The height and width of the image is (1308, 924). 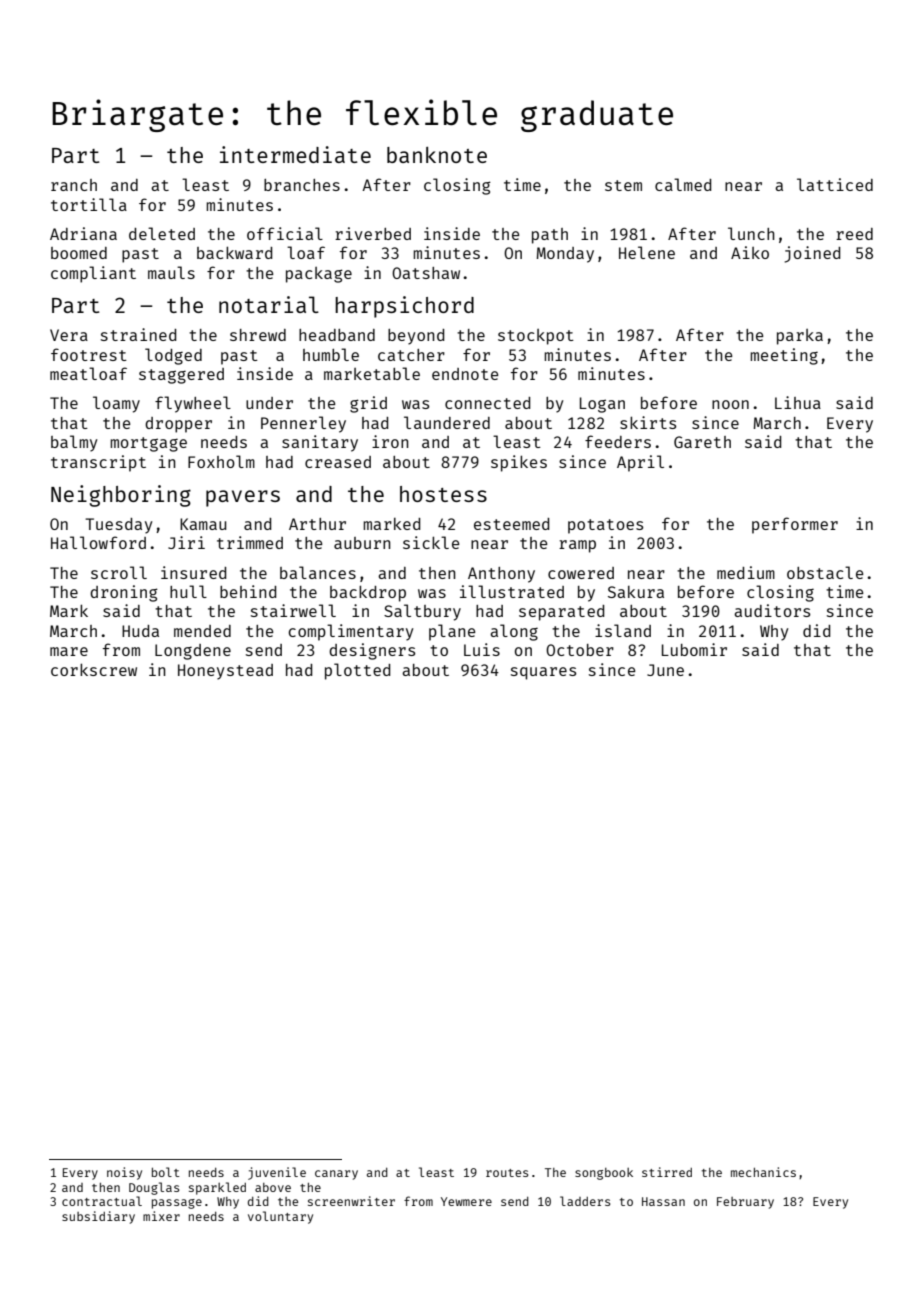 What do you see at coordinates (98, 1217) in the image?
I see `subsidiary` at bounding box center [98, 1217].
